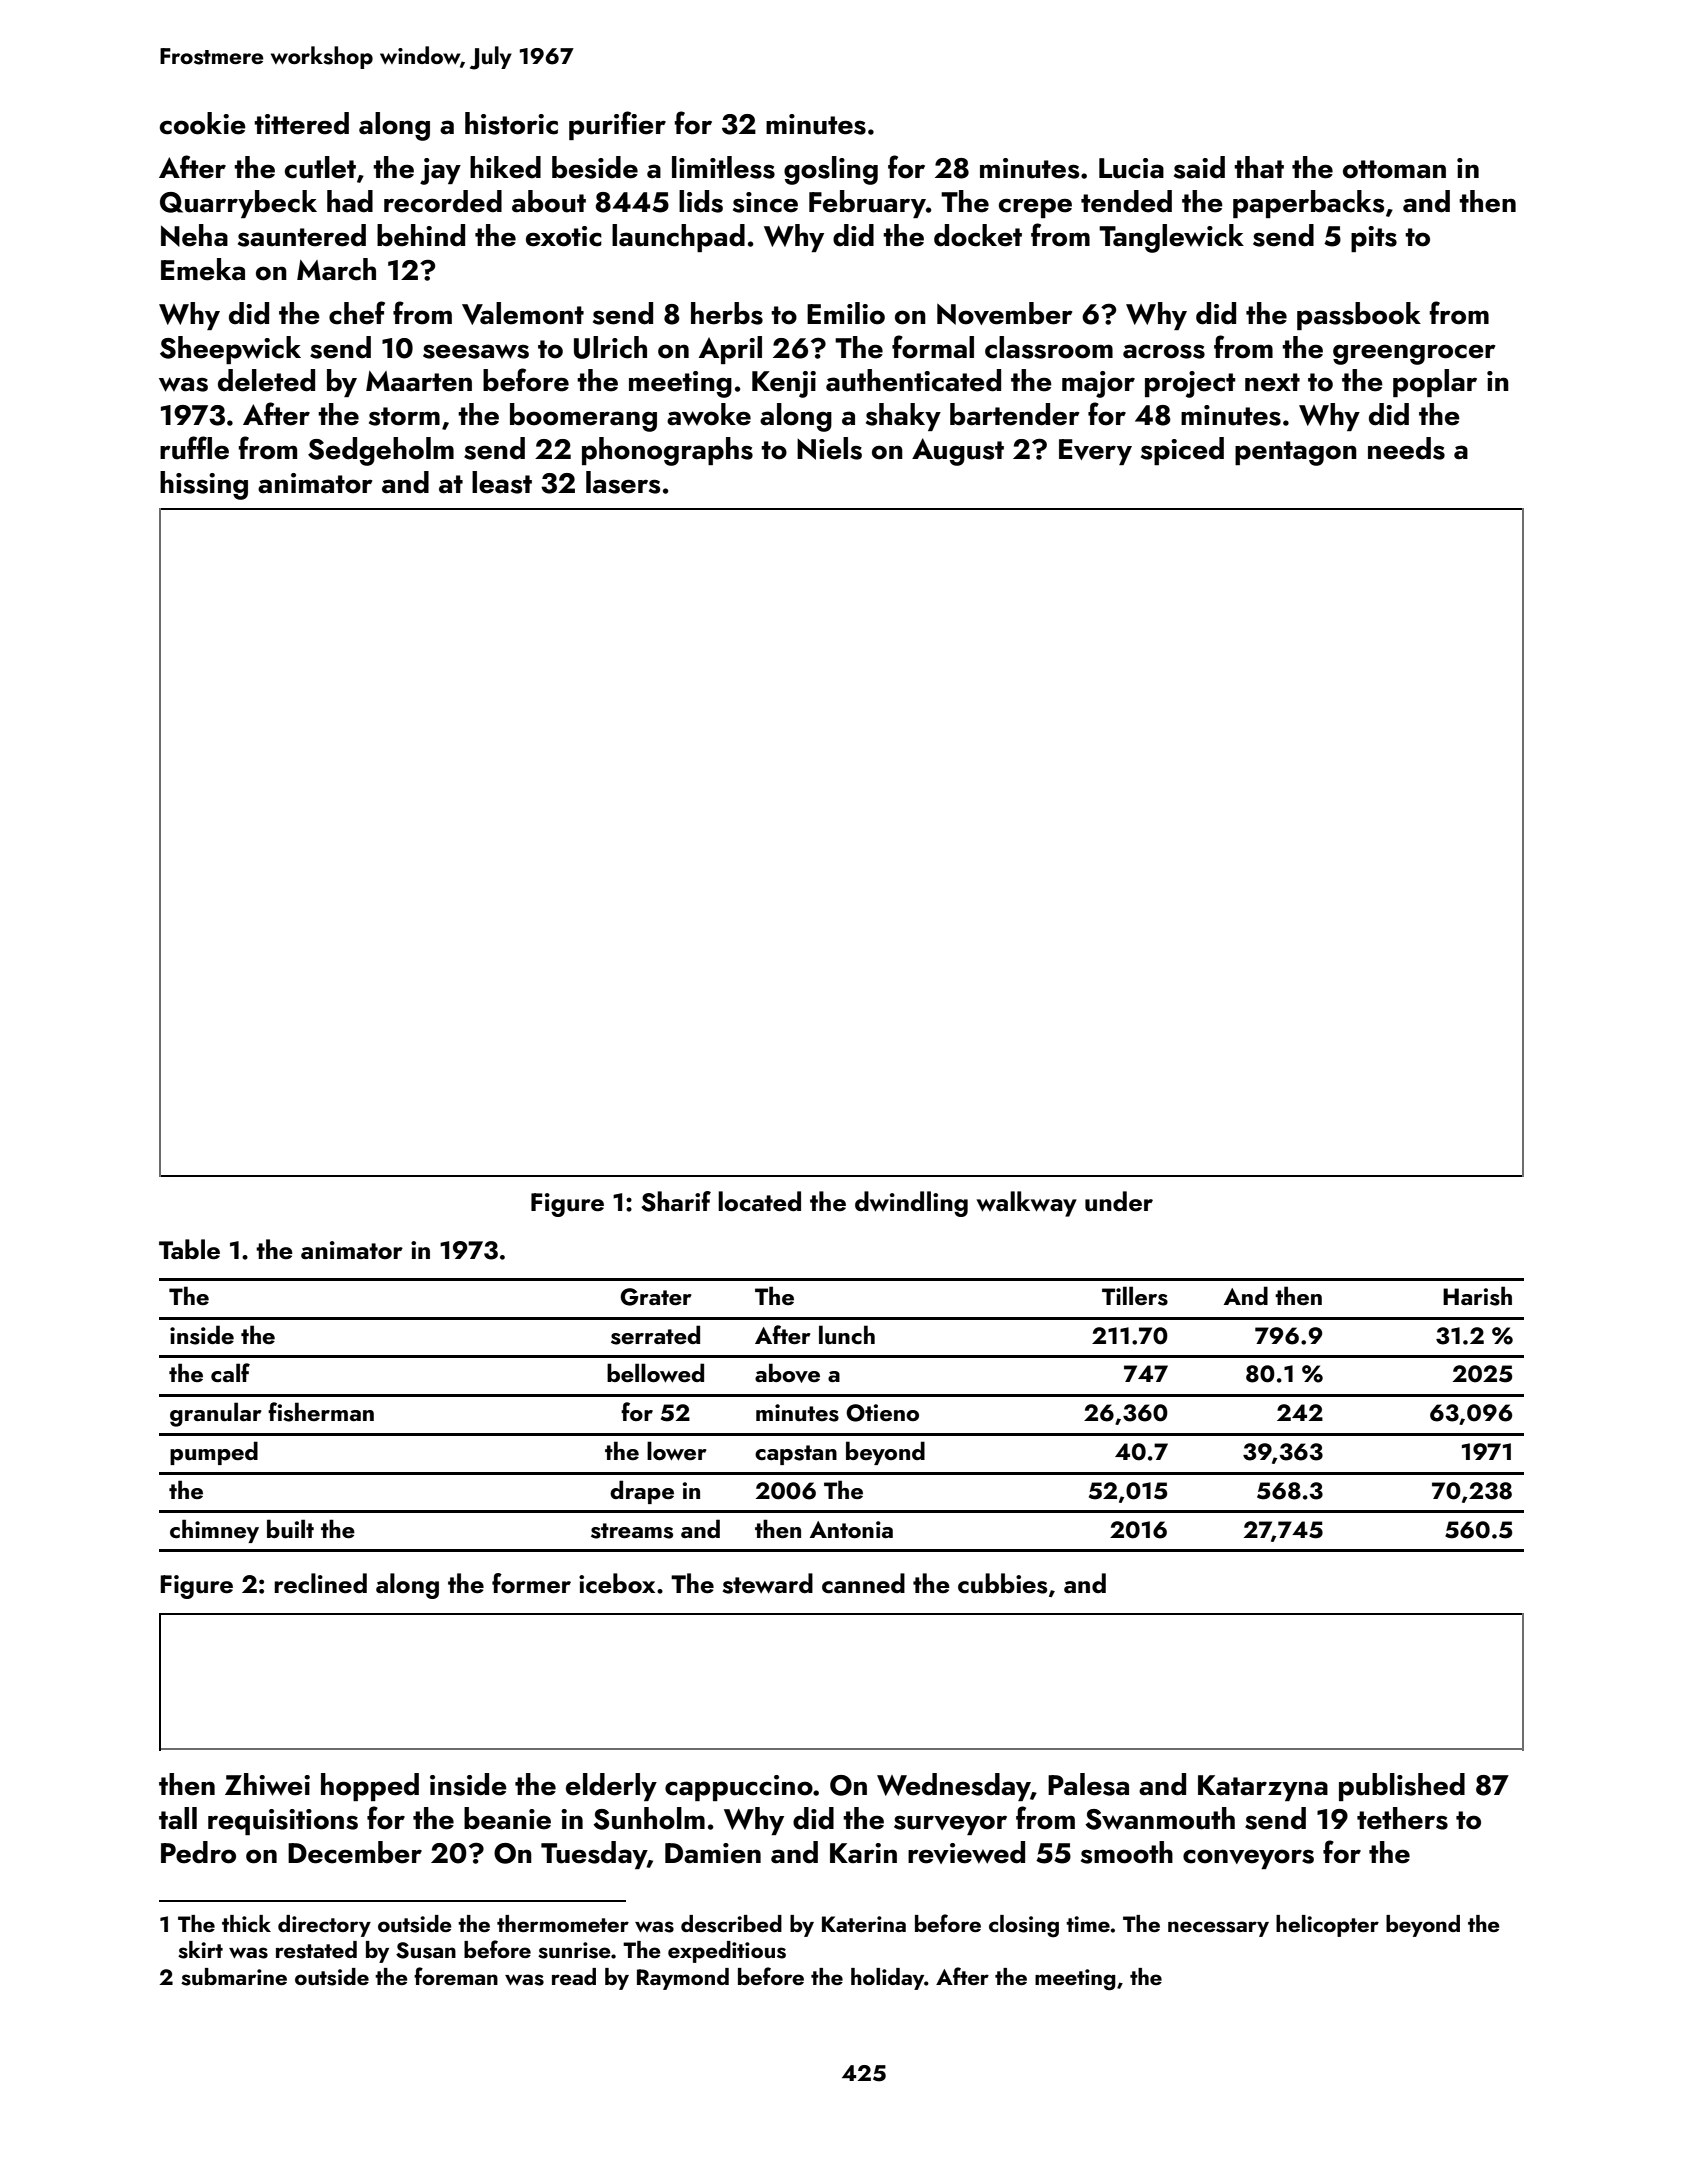 The image size is (1683, 2178). Describe the element at coordinates (200, 1950) in the screenshot. I see `skirt` at that location.
